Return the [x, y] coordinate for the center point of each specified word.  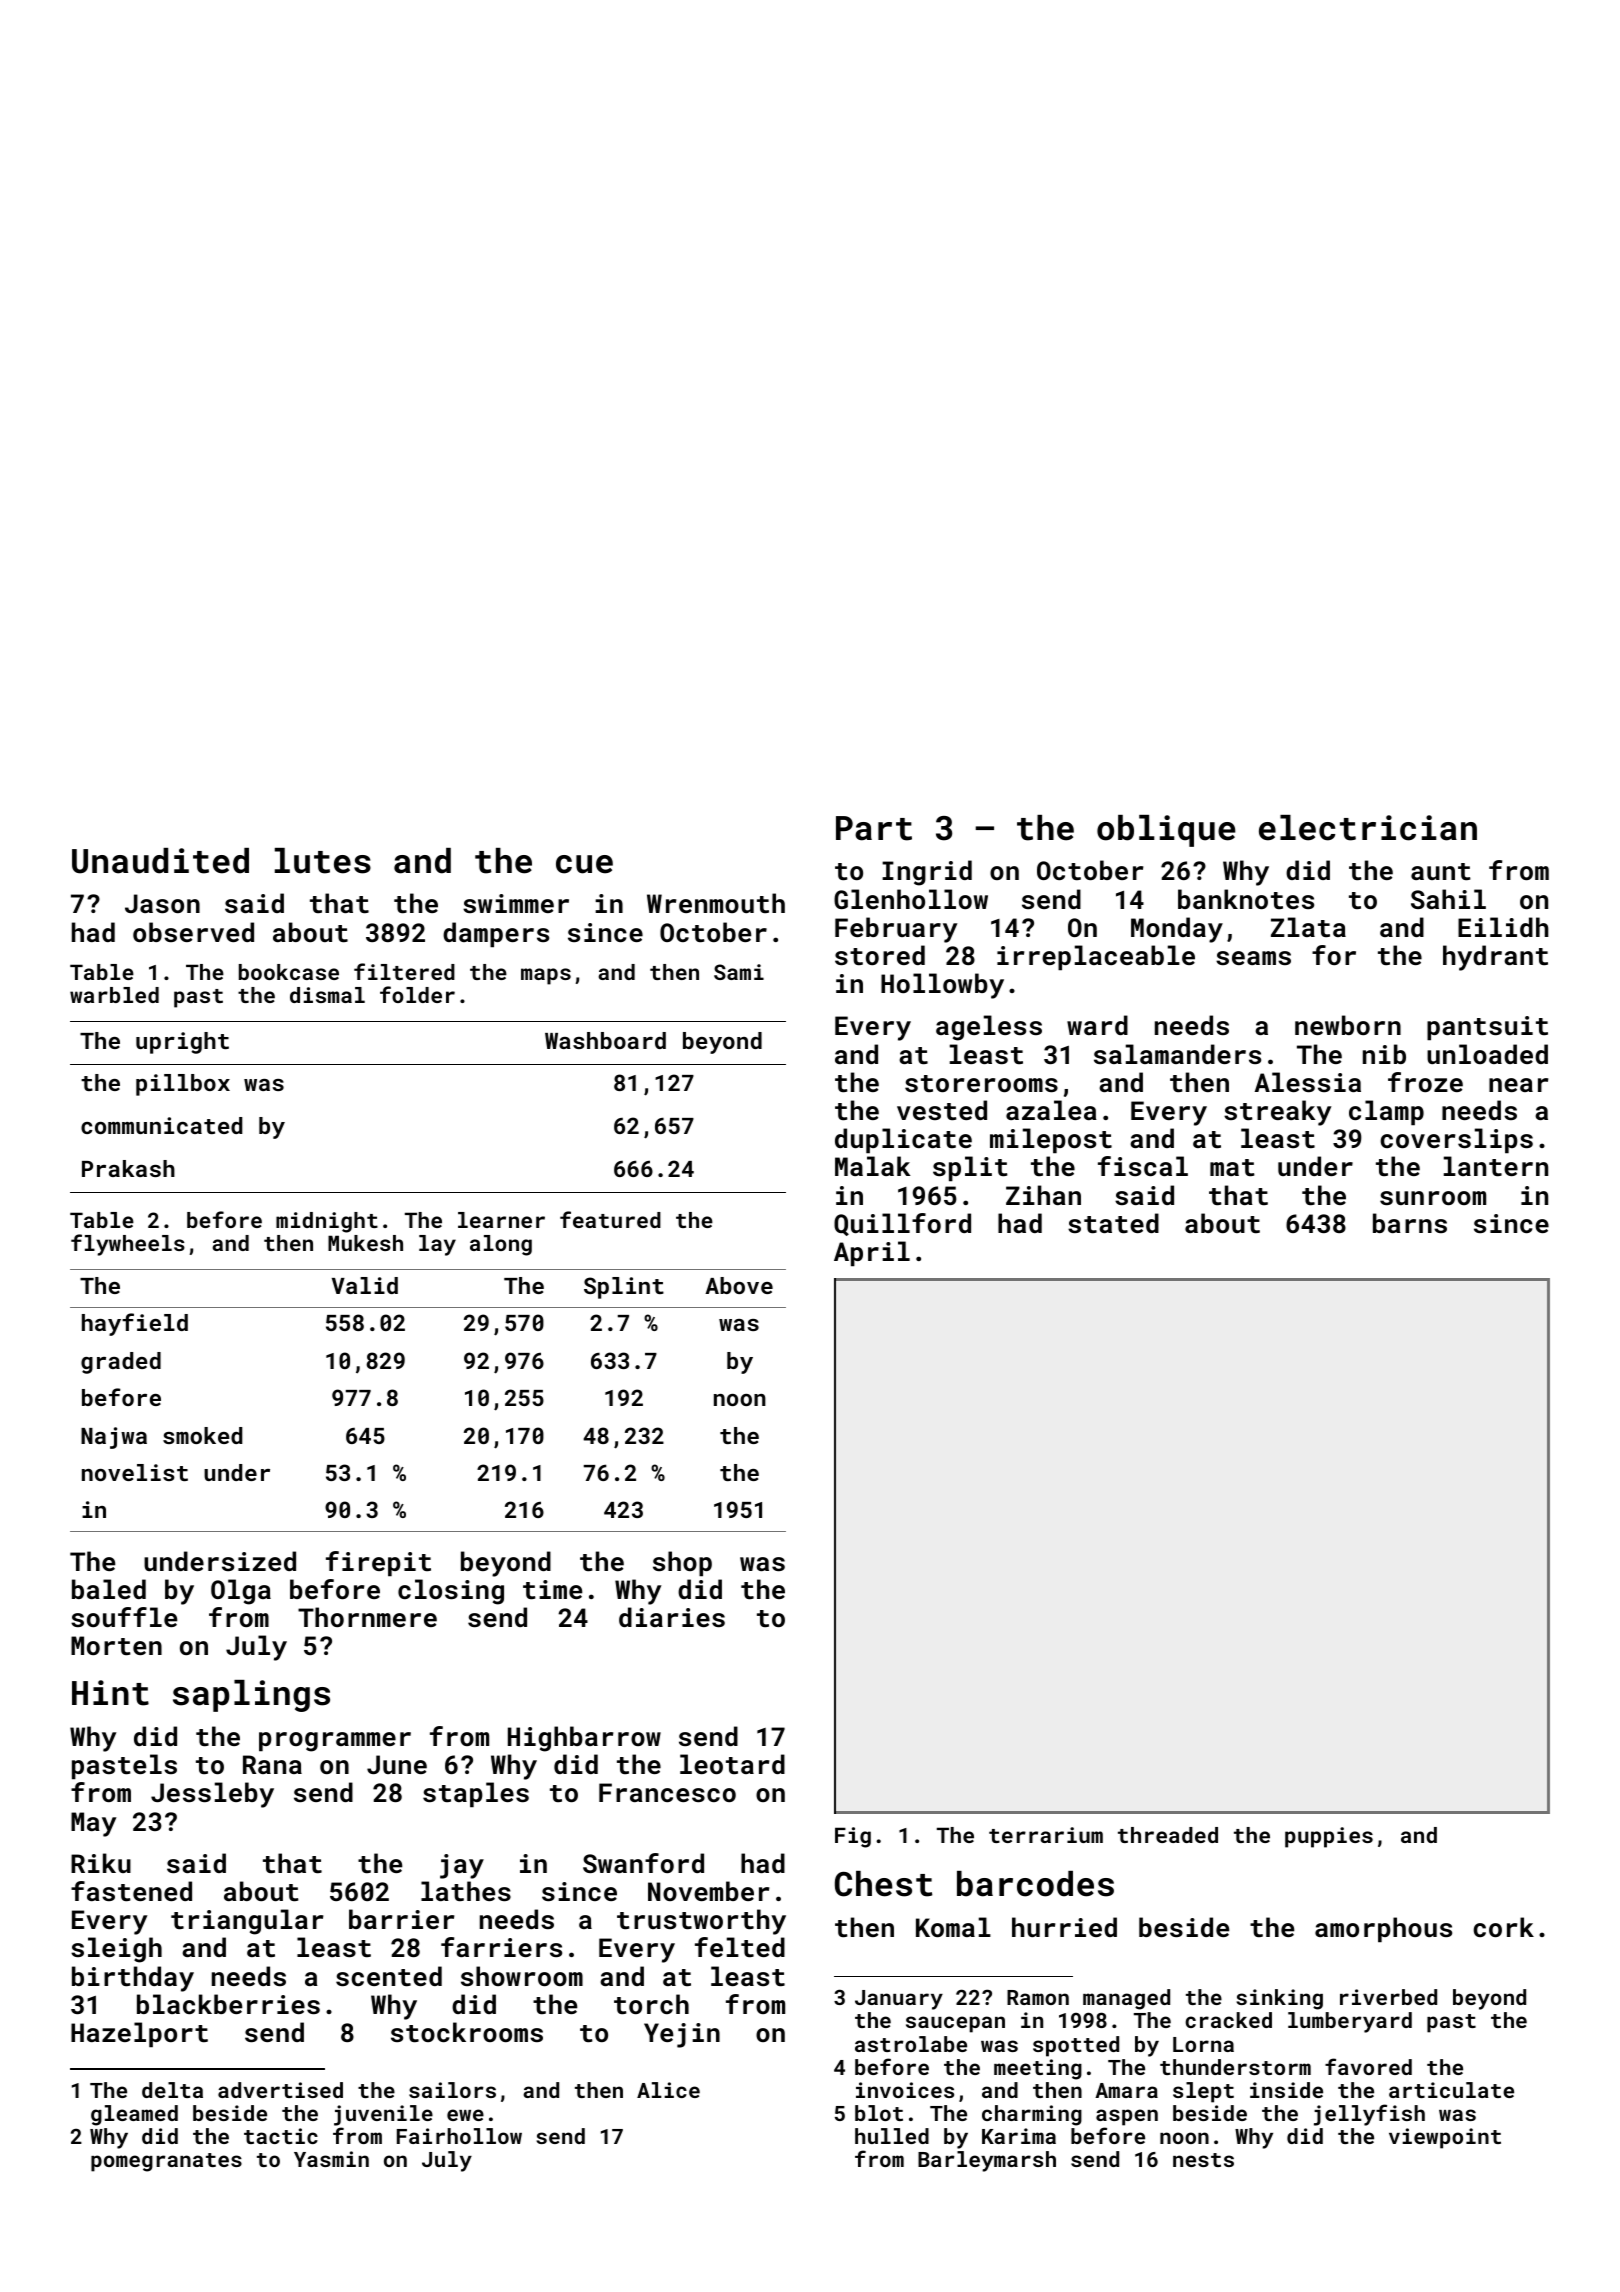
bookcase [289, 972]
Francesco [667, 1793]
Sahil [1448, 899]
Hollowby [942, 986]
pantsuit [1487, 1028]
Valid [365, 1285]
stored [880, 955]
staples [476, 1794]
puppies [1329, 1837]
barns [1410, 1223]
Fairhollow [459, 2136]
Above [739, 1285]
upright [182, 1043]
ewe [465, 2115]
